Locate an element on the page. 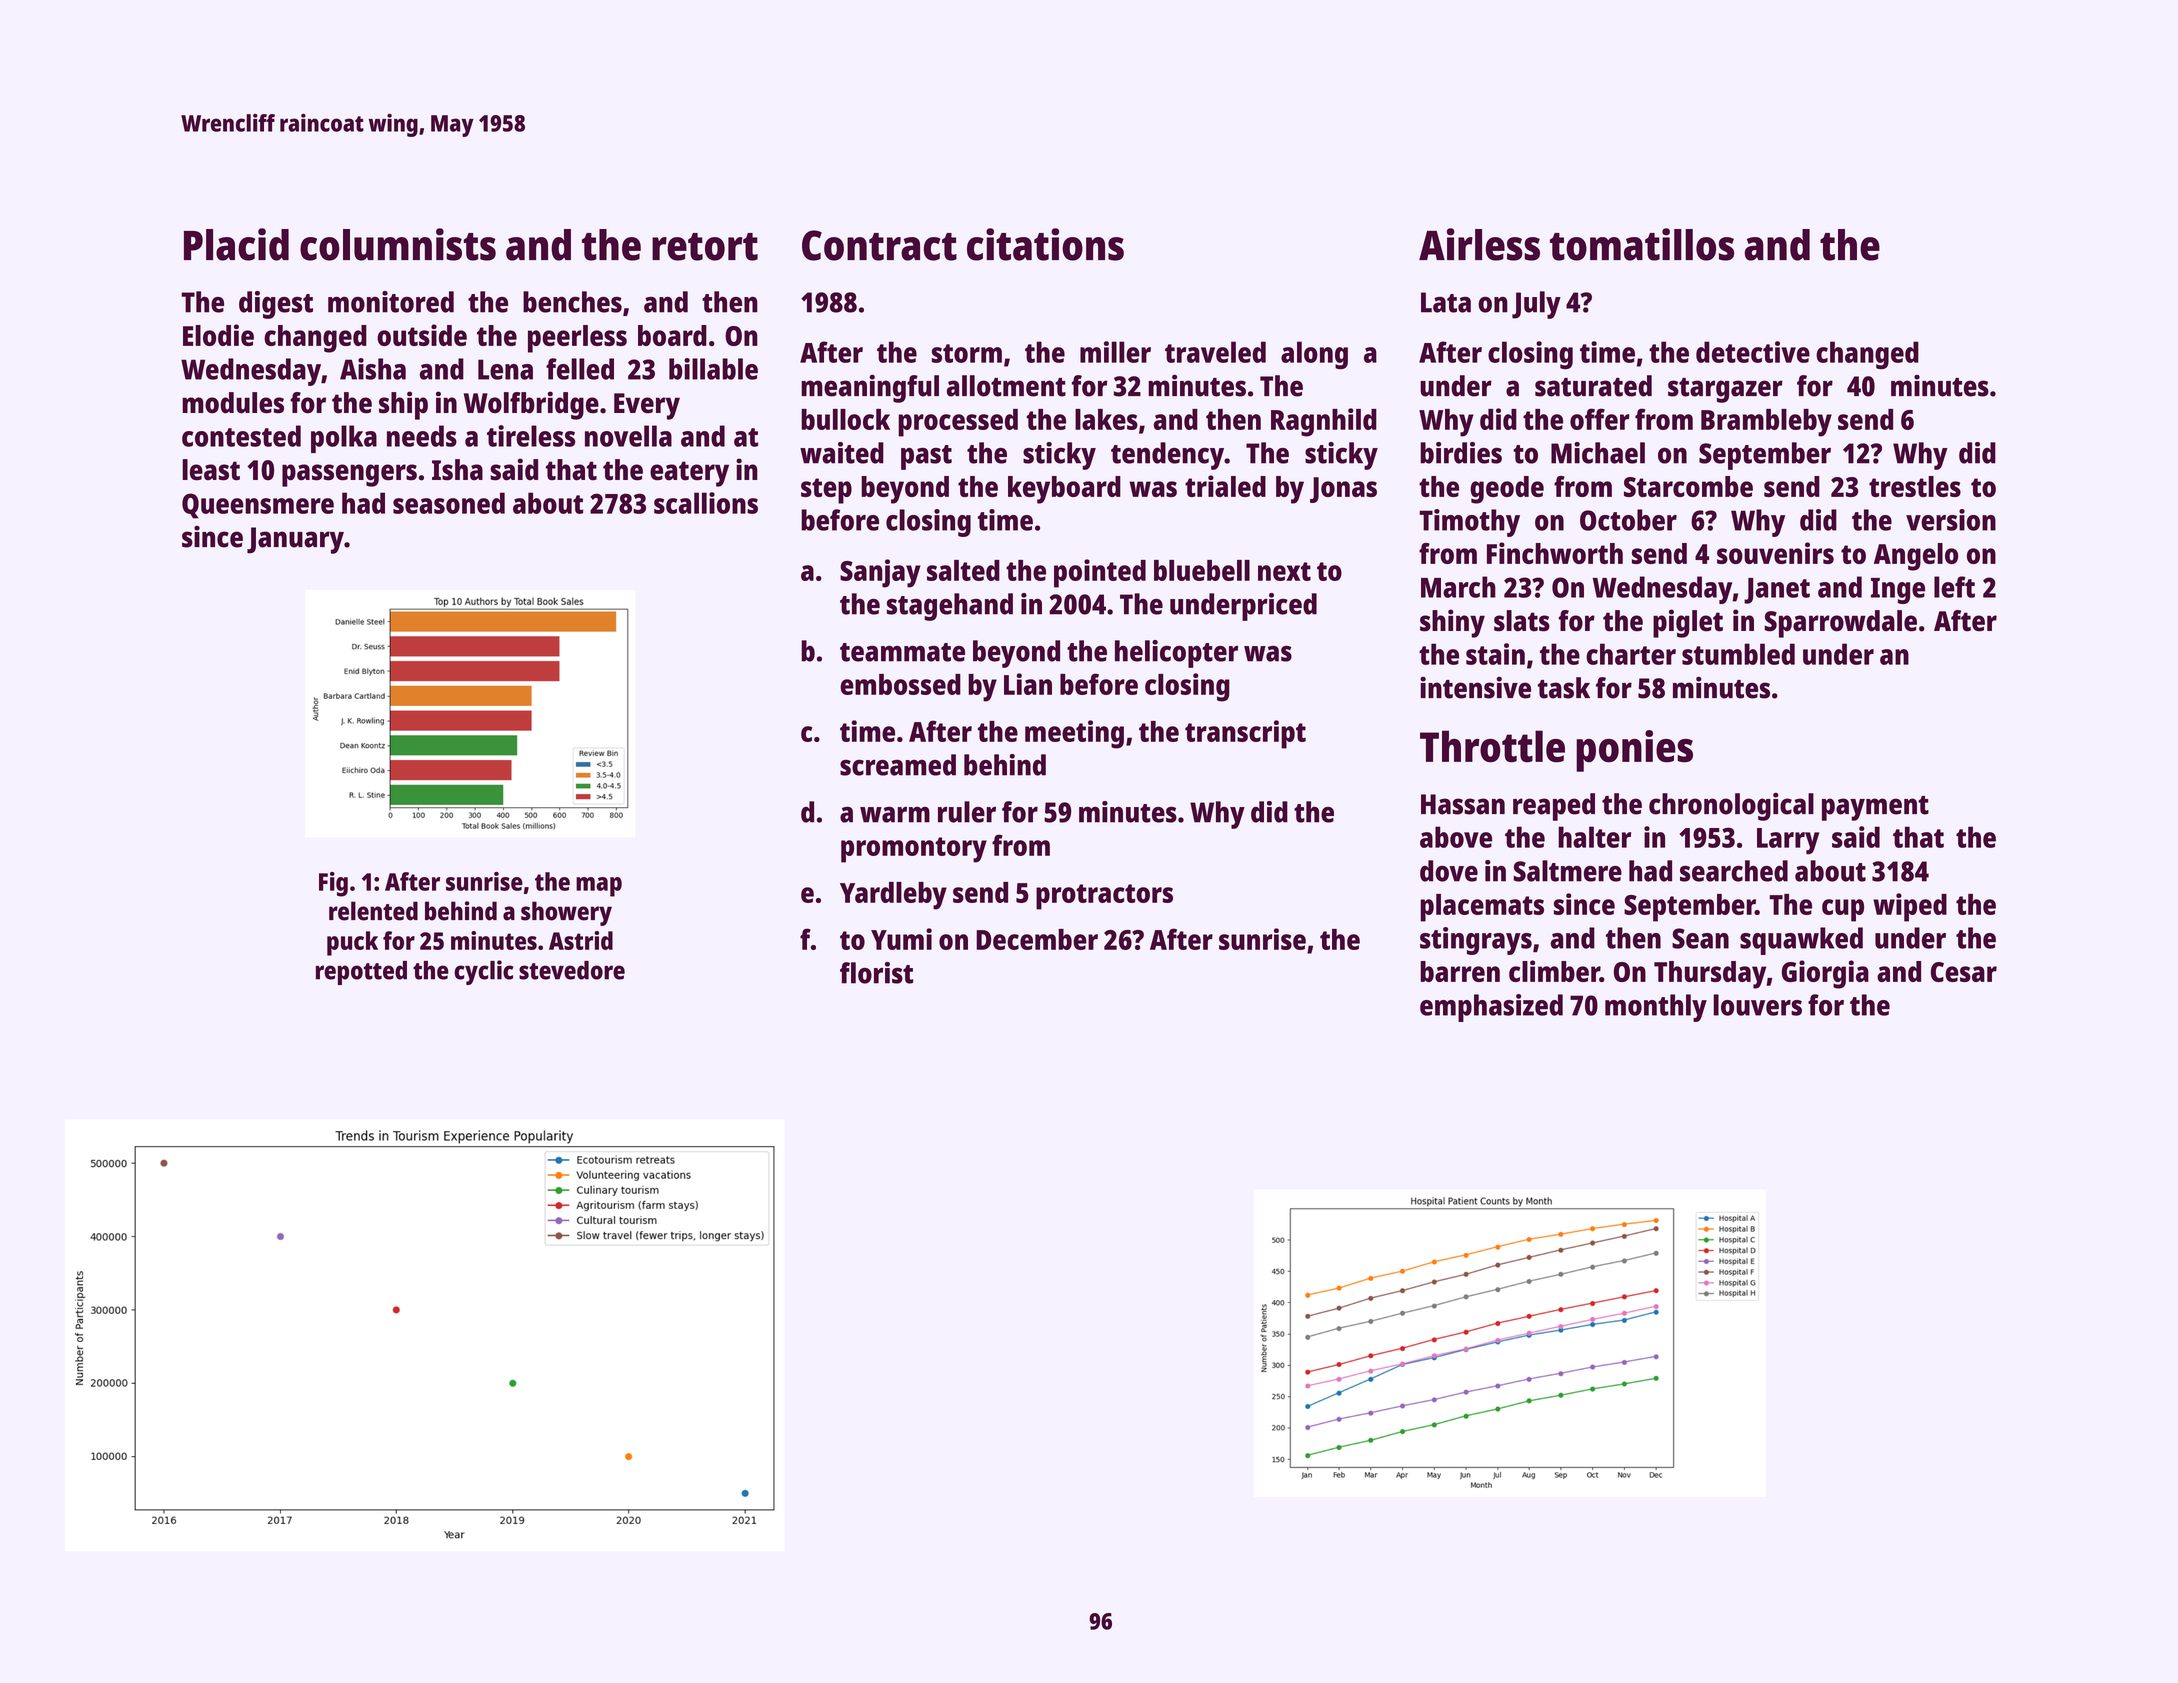 The height and width of the image is (1683, 2178). along is located at coordinates (1314, 355).
